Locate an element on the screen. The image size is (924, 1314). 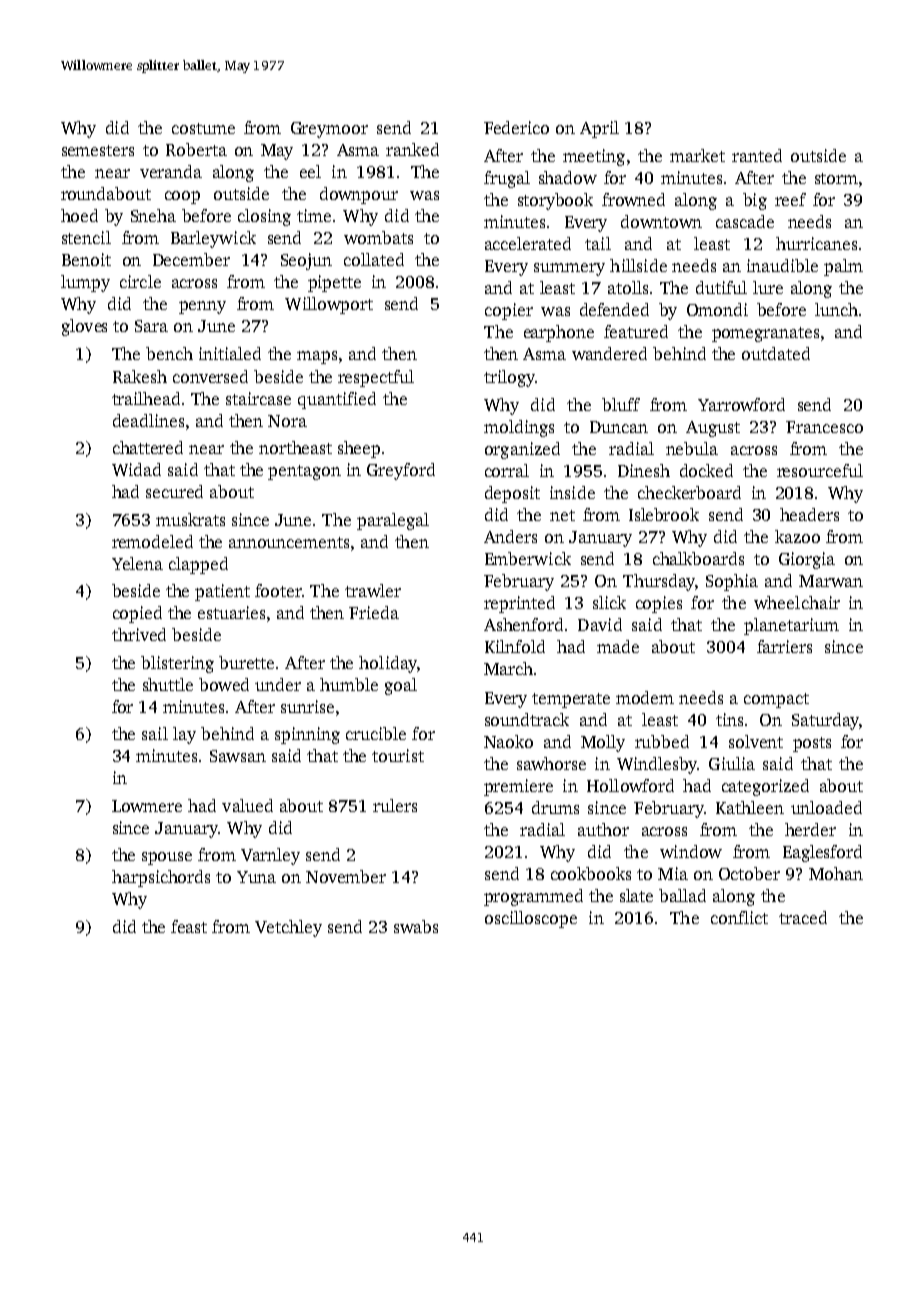
copied is located at coordinates (137, 614).
